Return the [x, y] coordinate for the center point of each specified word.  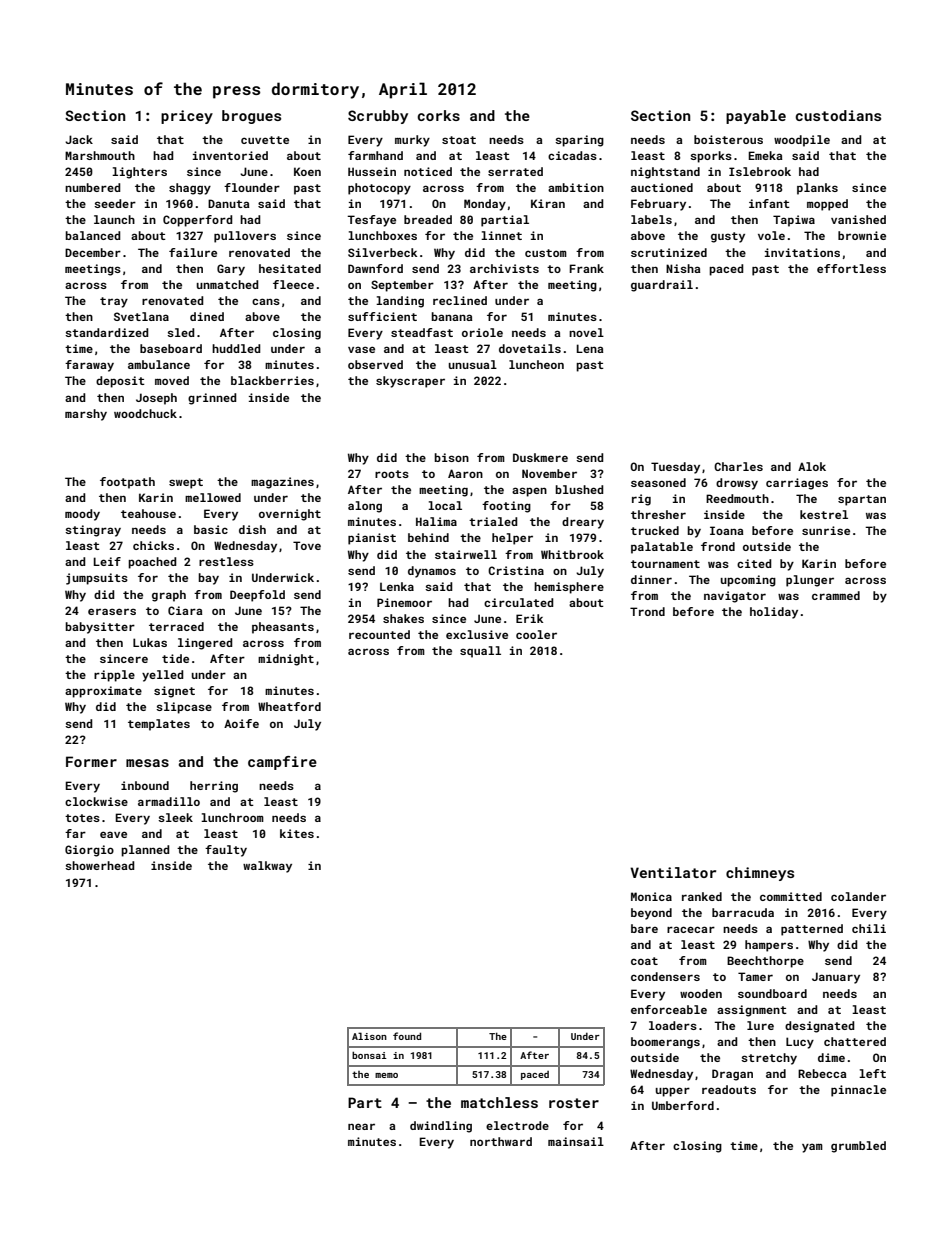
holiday [774, 613]
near [361, 1126]
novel [586, 332]
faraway [89, 366]
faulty [226, 851]
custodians [838, 115]
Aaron [465, 473]
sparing [579, 141]
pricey [187, 117]
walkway [267, 867]
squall [480, 652]
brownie [862, 235]
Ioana [726, 530]
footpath [127, 483]
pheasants [283, 628]
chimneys [760, 874]
